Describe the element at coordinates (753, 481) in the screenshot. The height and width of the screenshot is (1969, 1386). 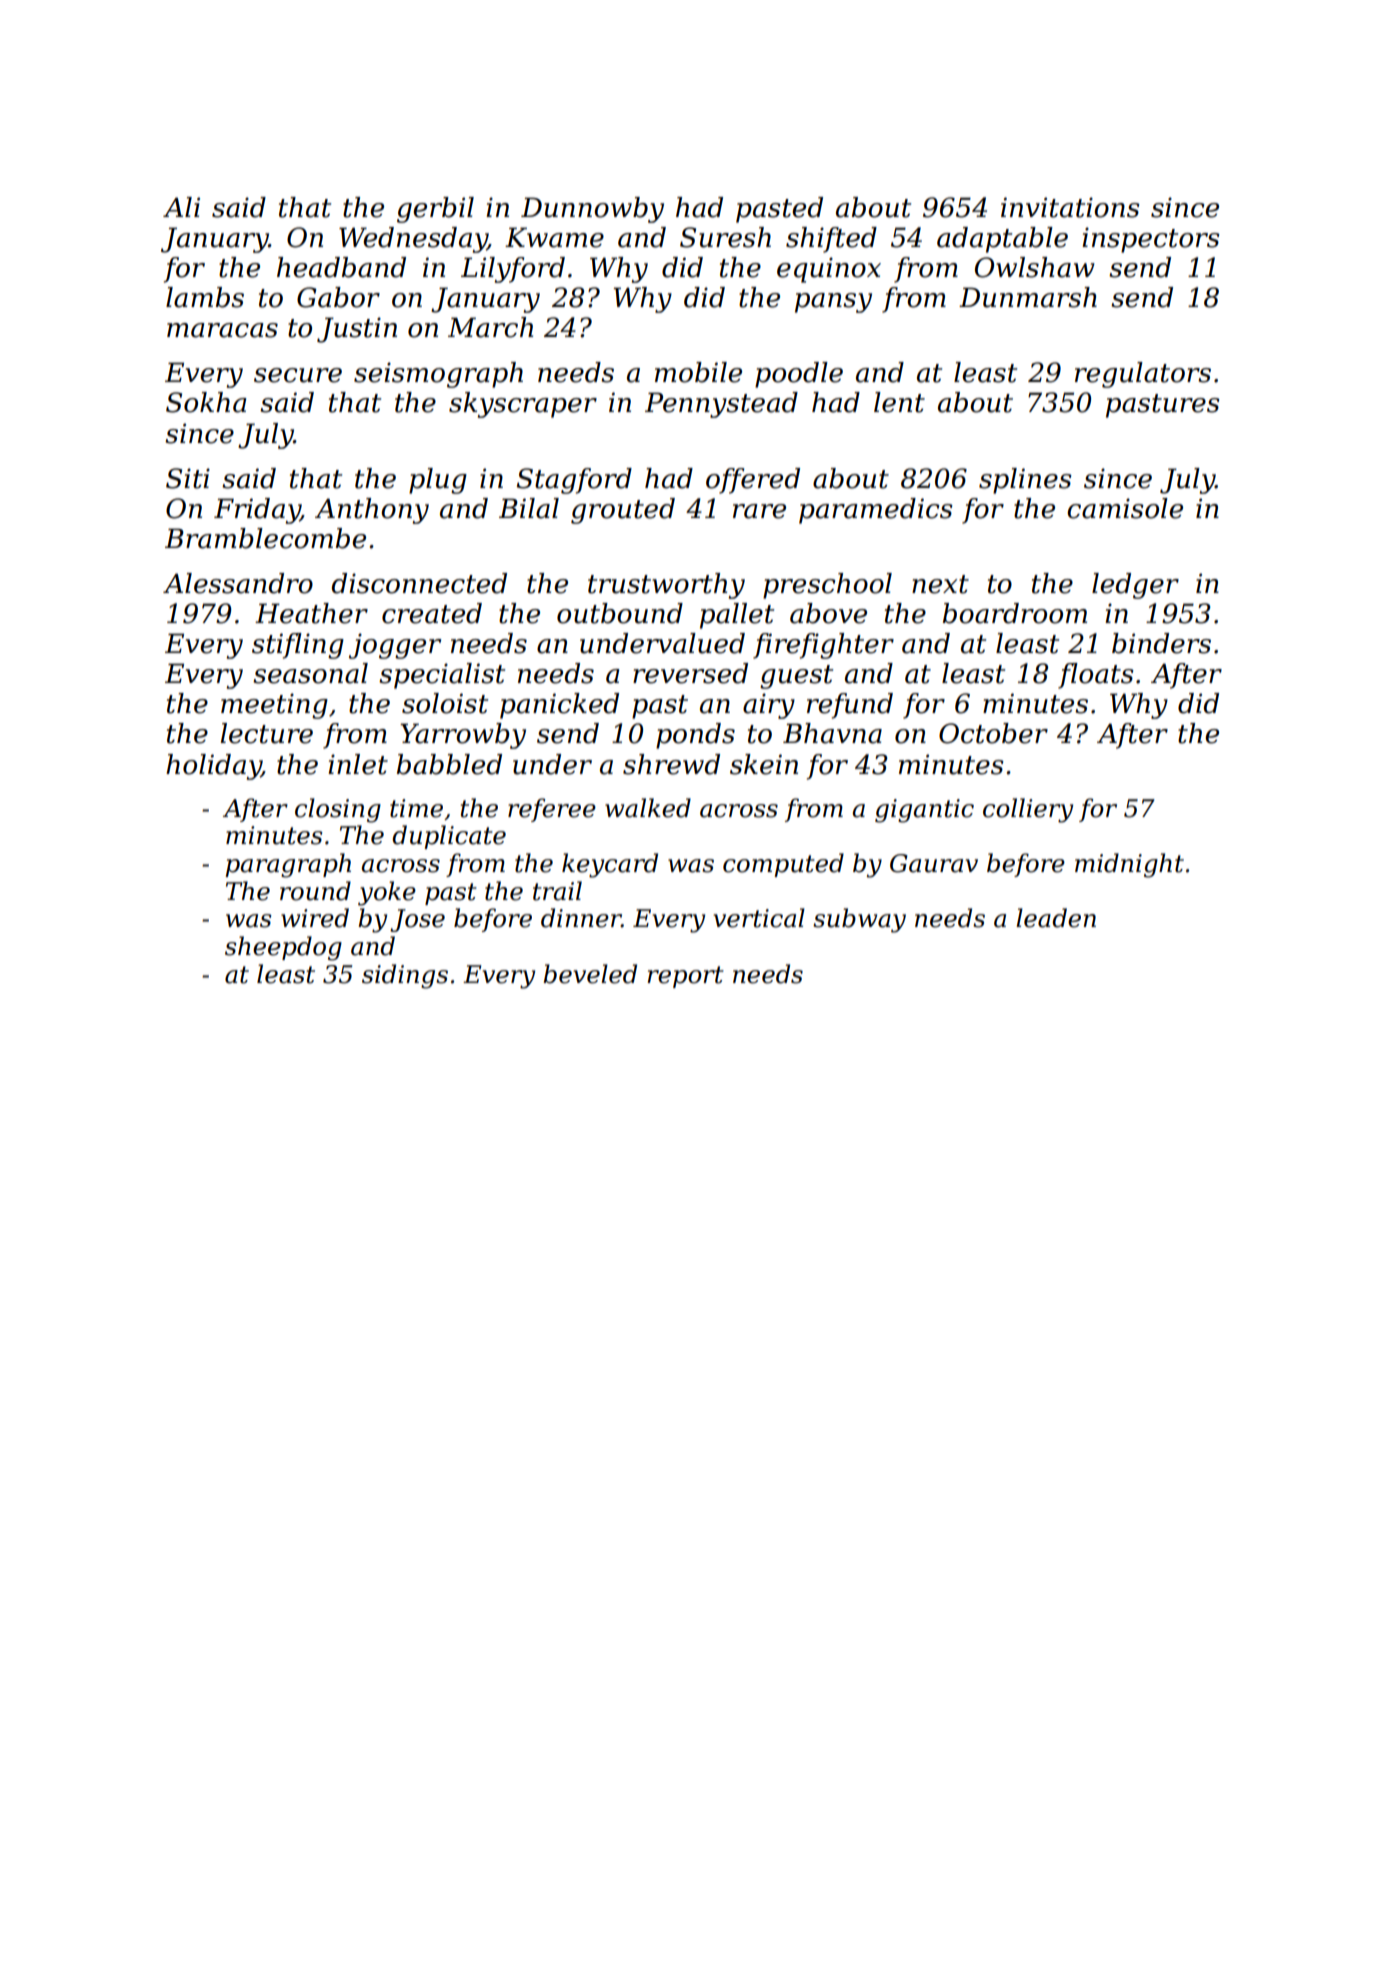
I see `offered` at that location.
